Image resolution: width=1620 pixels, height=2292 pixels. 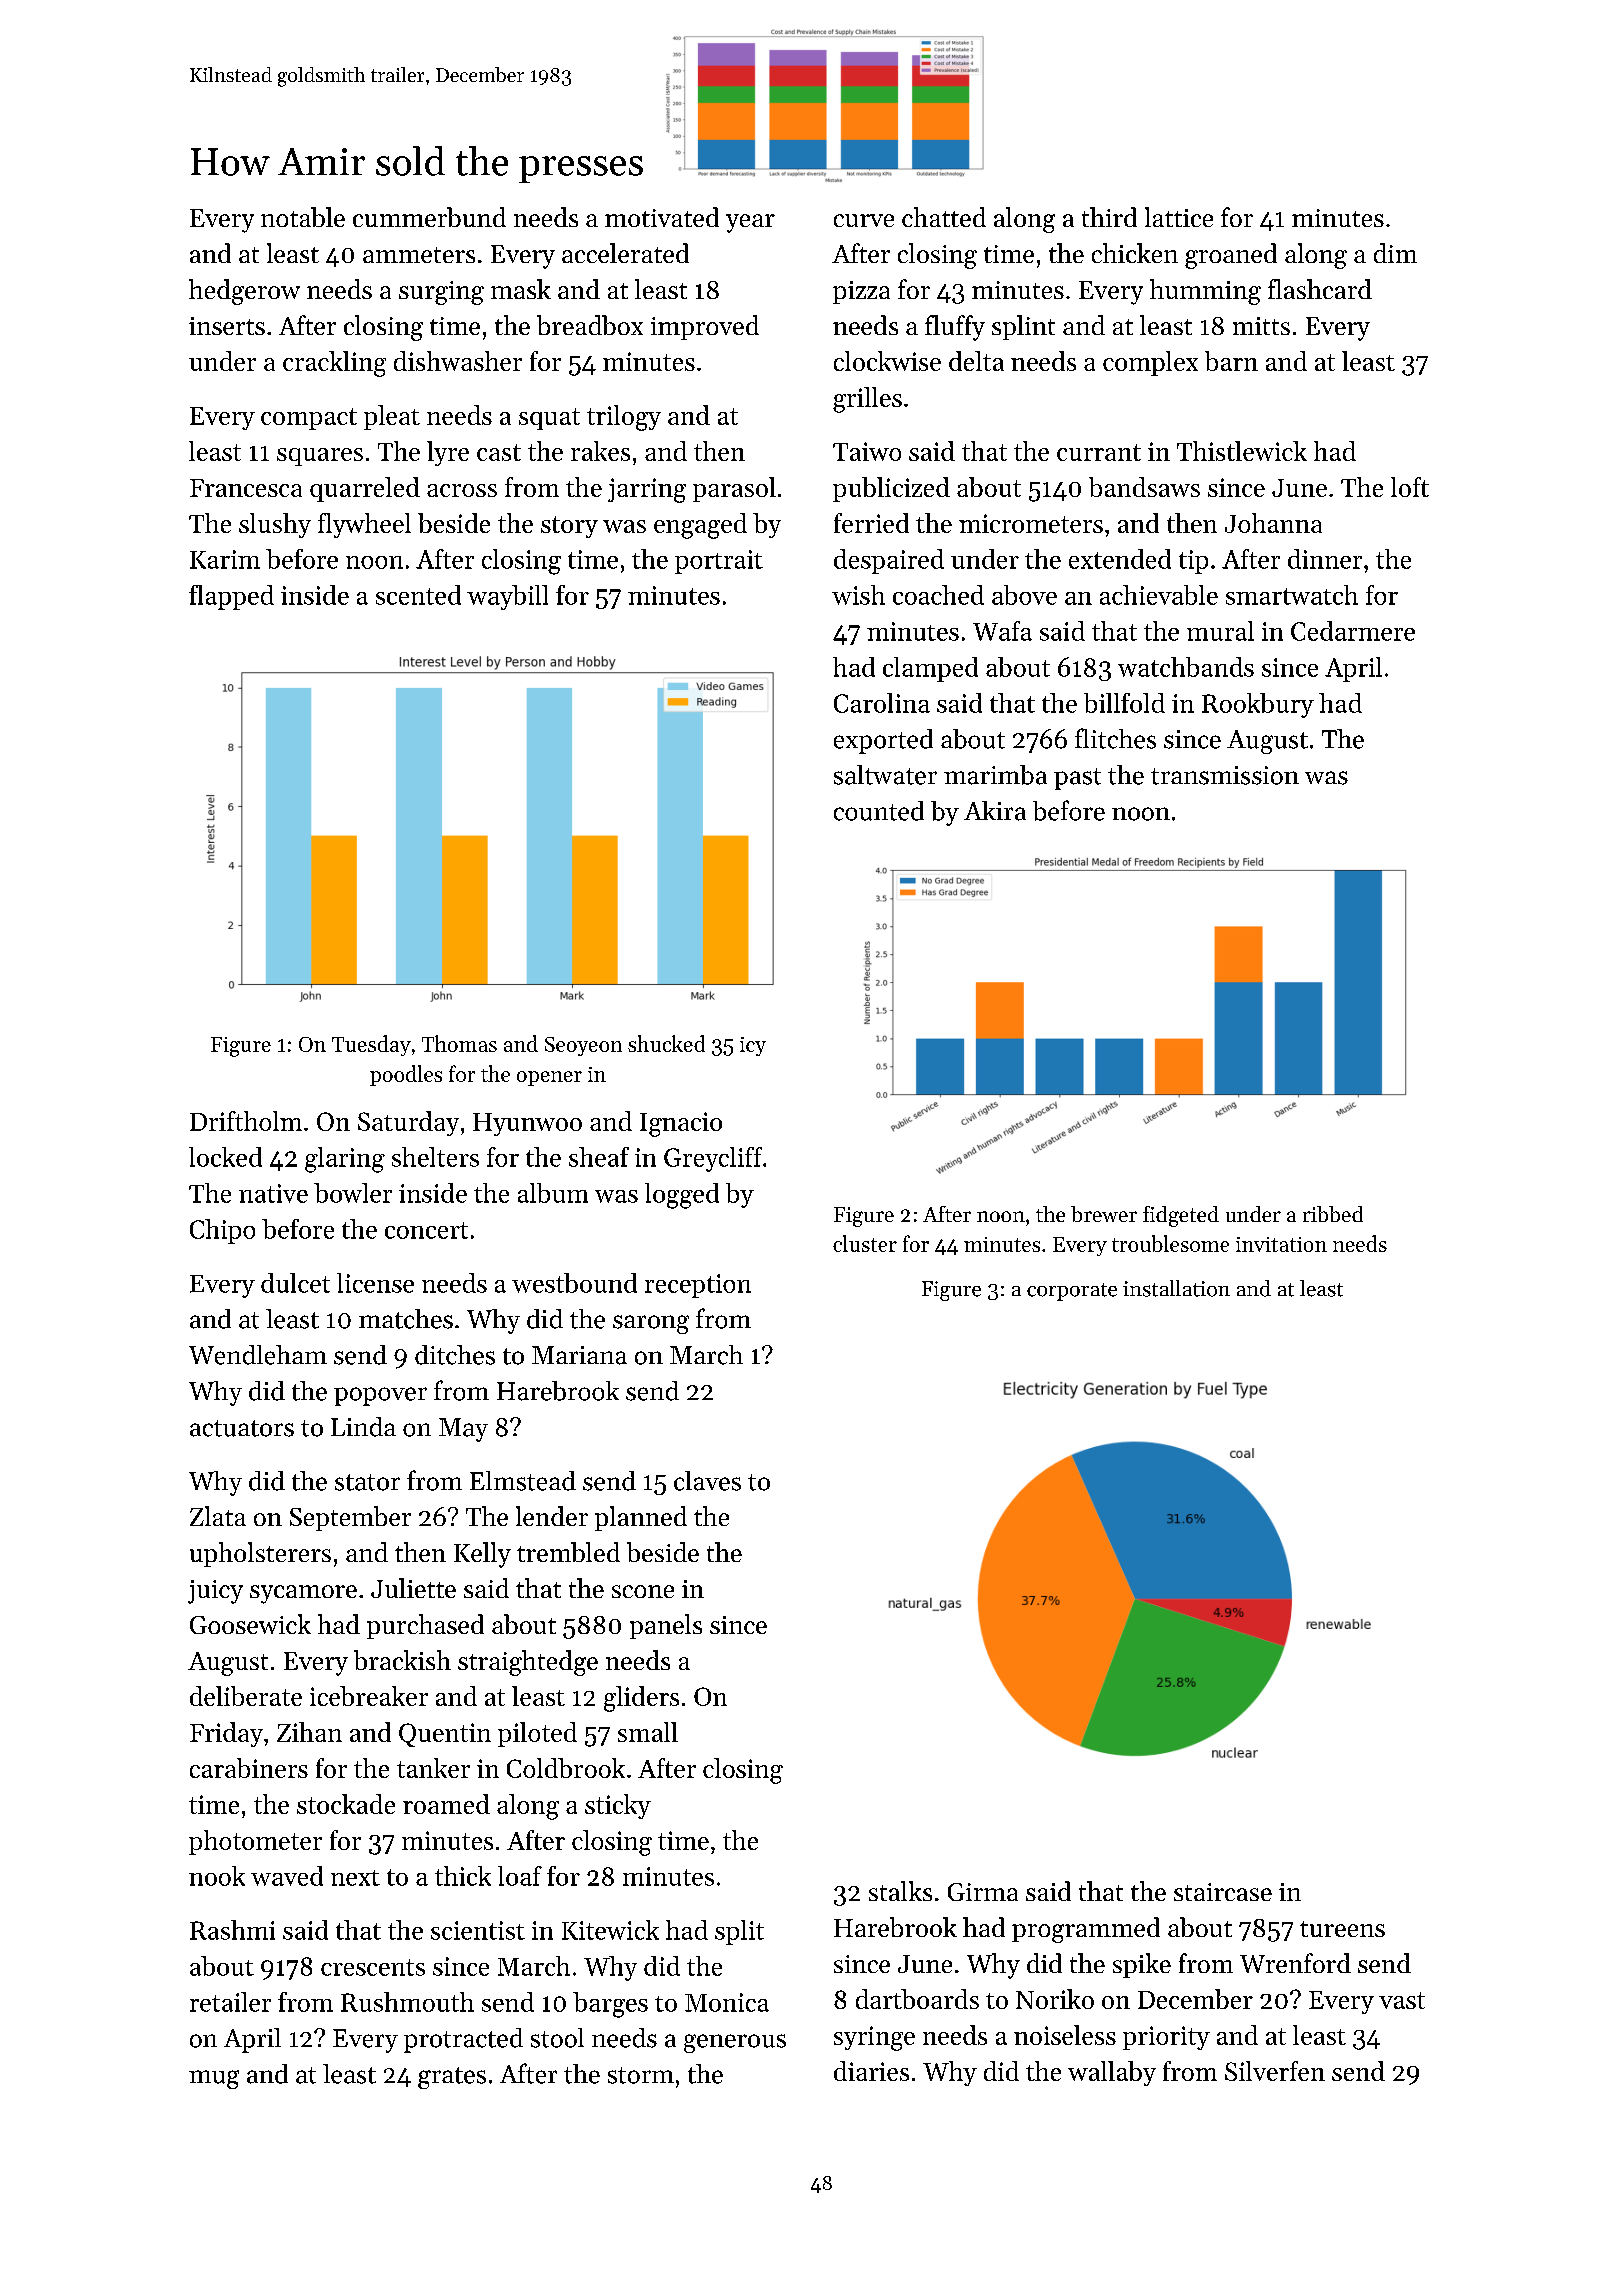 What do you see at coordinates (1333, 1214) in the page?
I see `ribbed` at bounding box center [1333, 1214].
